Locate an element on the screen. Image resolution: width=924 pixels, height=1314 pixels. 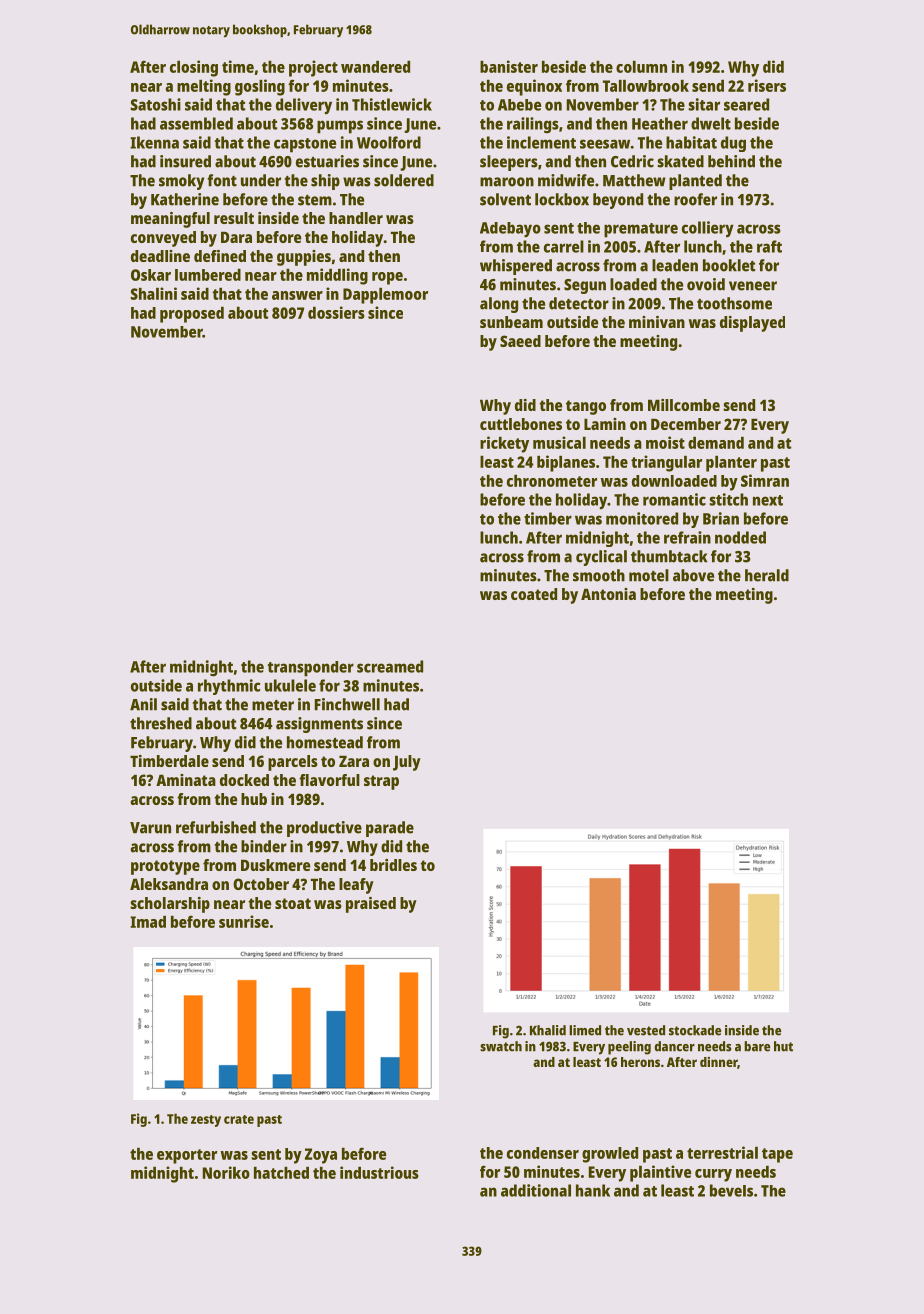
proposed is located at coordinates (192, 315).
